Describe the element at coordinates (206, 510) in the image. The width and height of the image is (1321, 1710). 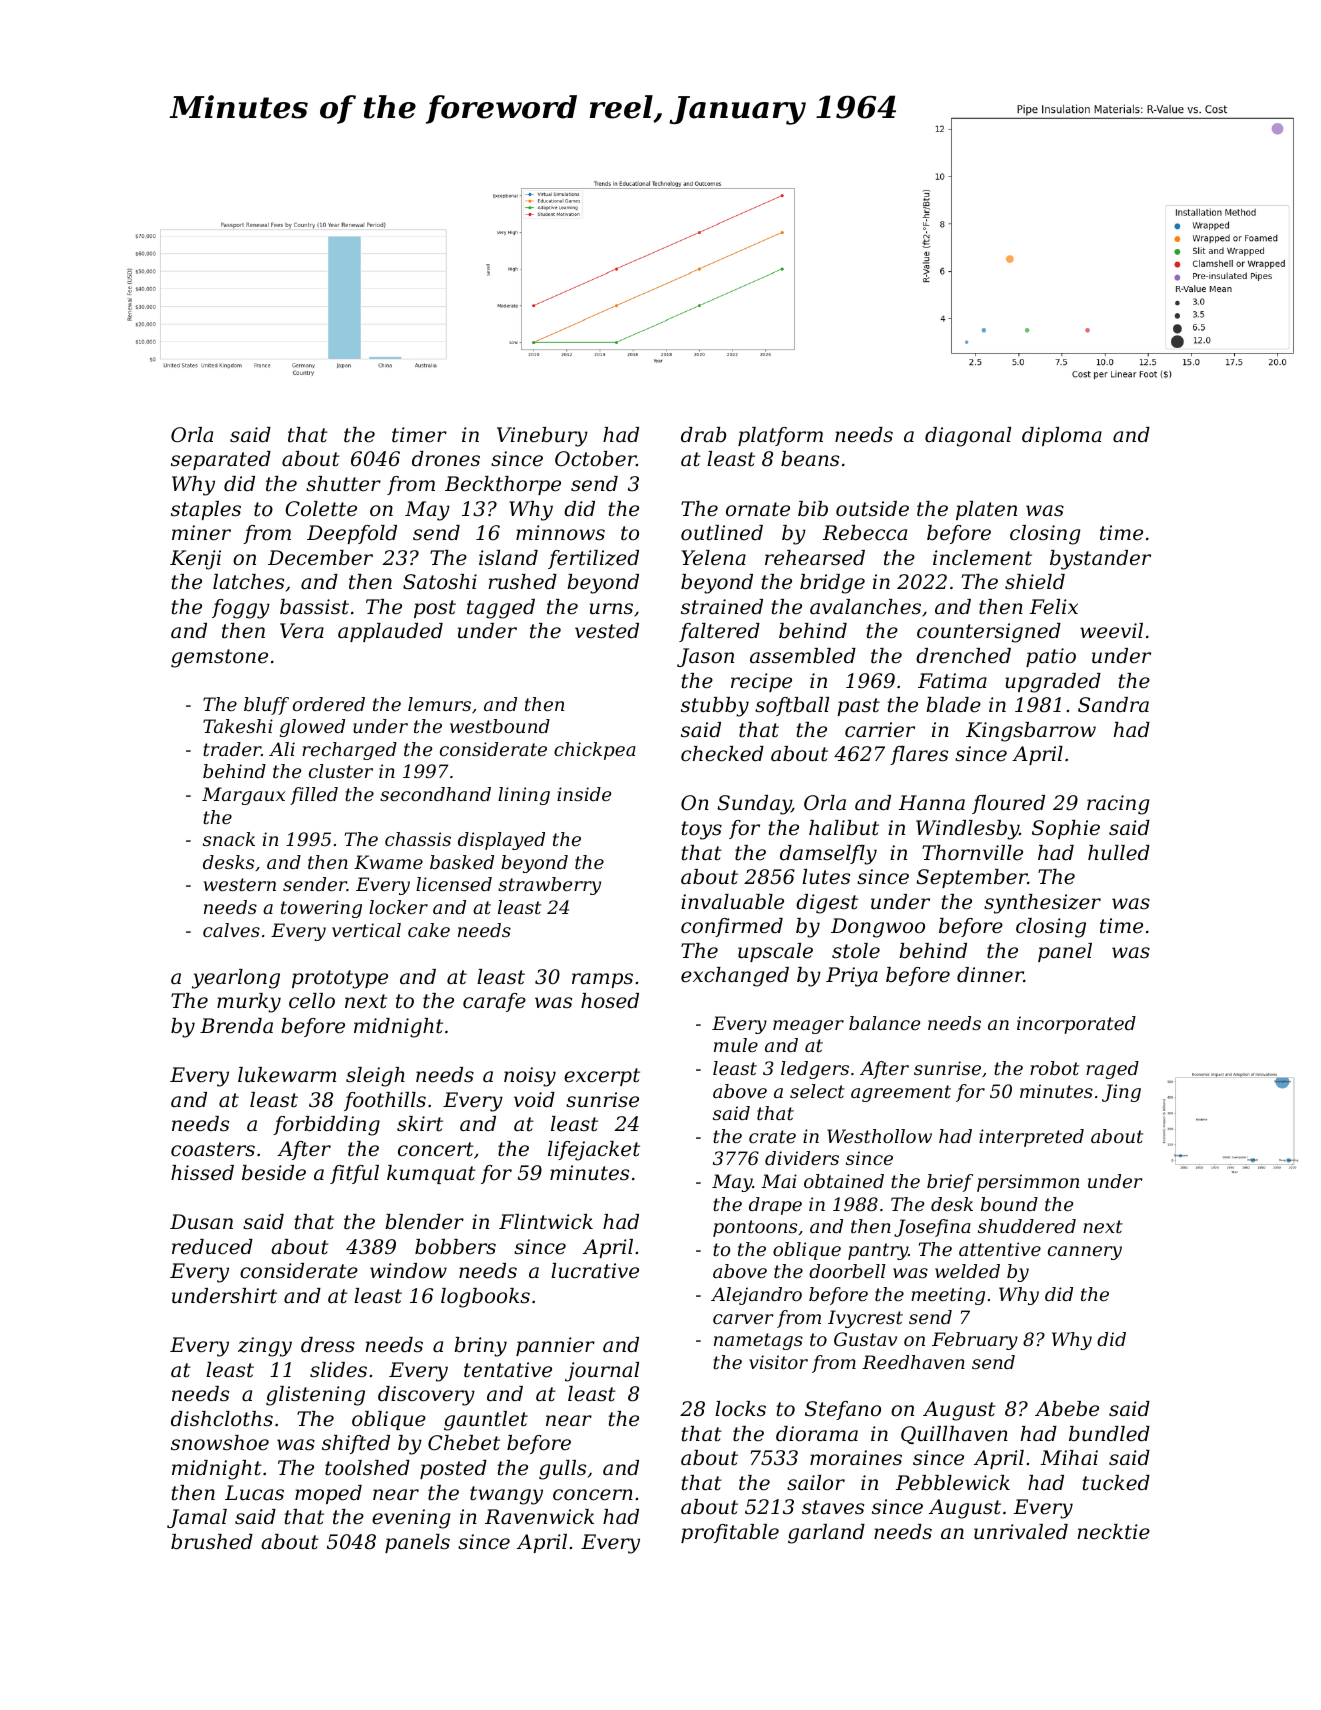
I see `staples` at that location.
